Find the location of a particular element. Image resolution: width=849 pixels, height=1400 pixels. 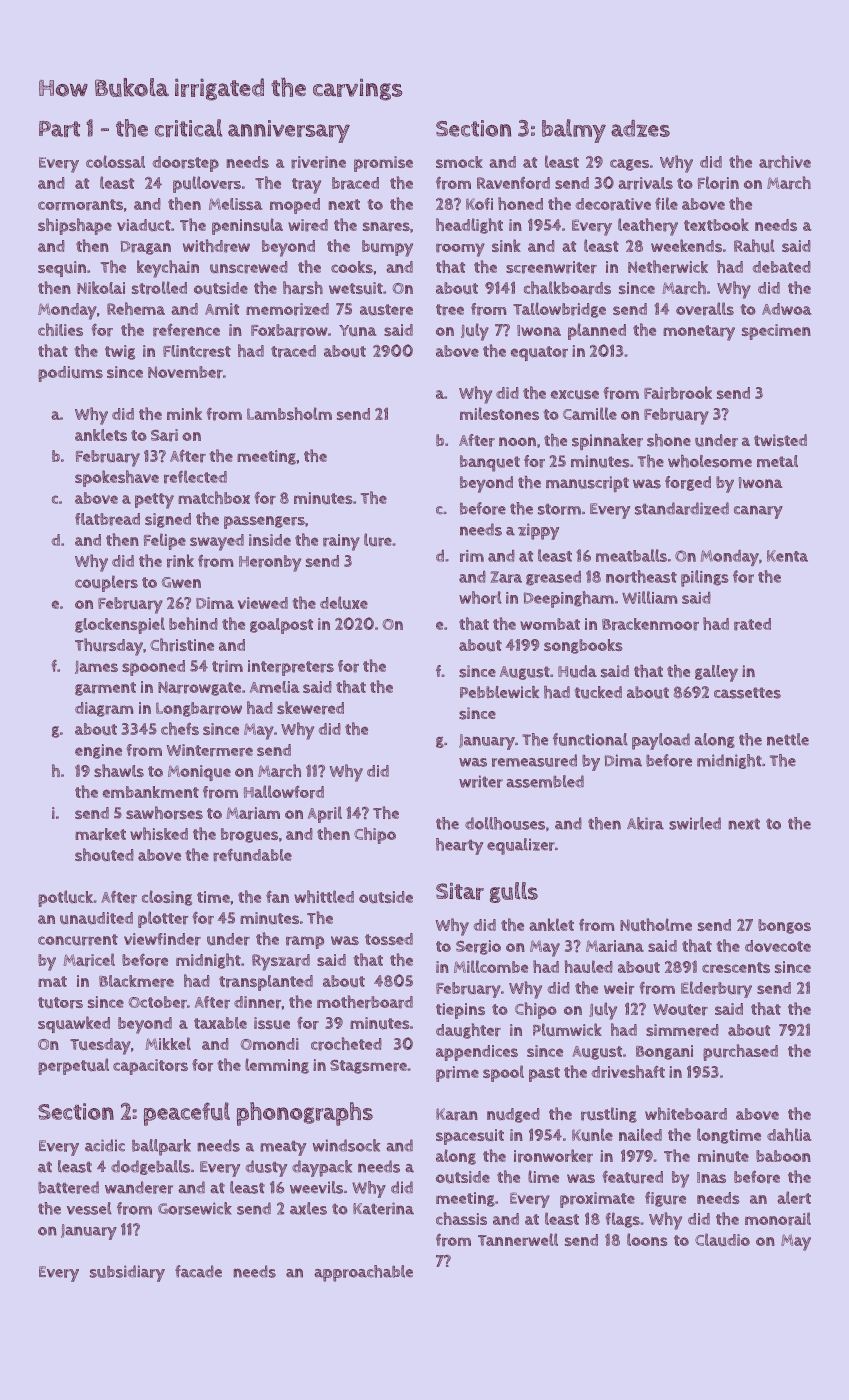

passengers is located at coordinates (264, 522).
